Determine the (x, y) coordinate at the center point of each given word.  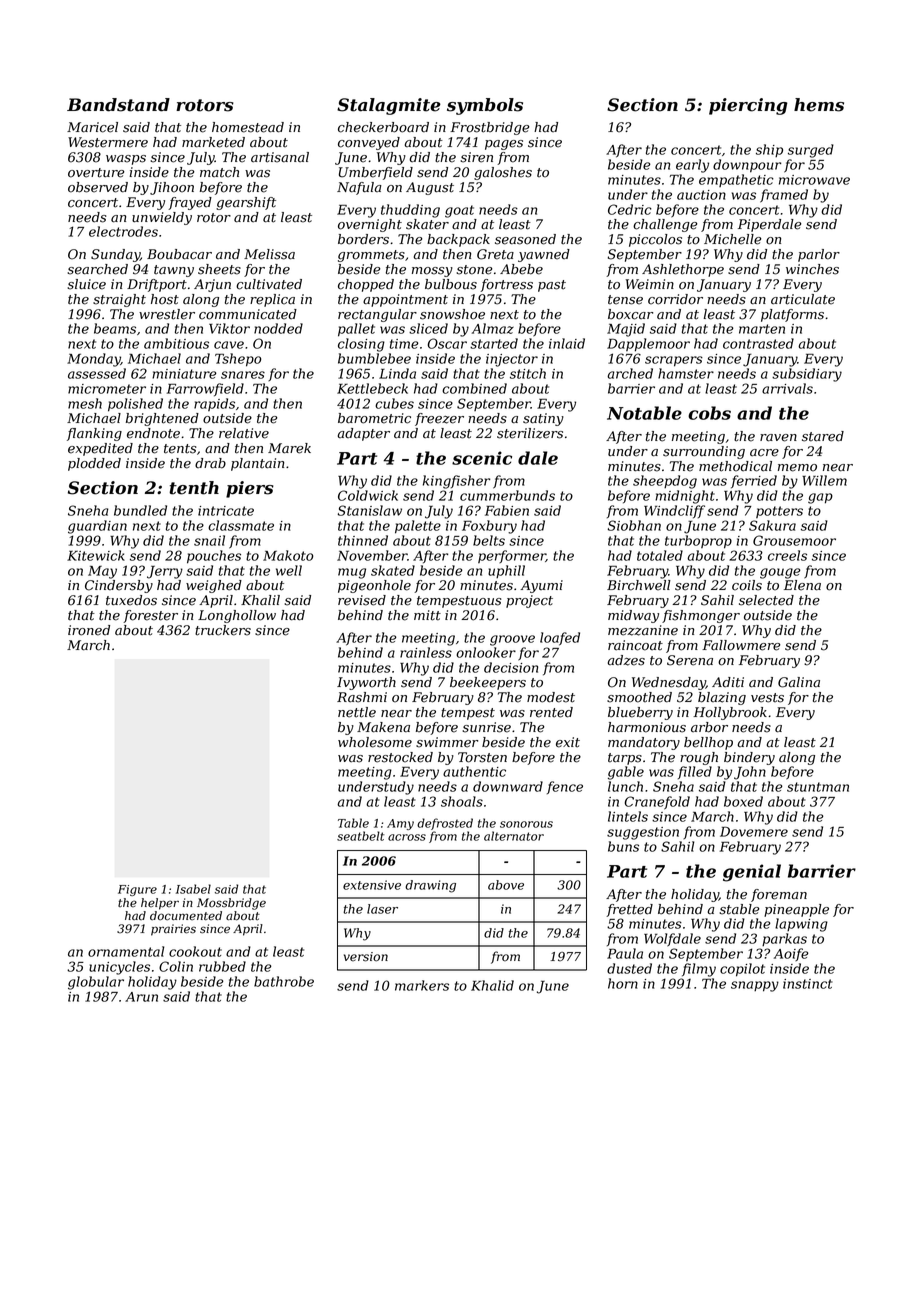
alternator (514, 836)
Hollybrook (730, 713)
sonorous (526, 824)
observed (98, 187)
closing (361, 345)
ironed (89, 630)
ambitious (176, 343)
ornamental (126, 951)
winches (812, 269)
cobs (709, 413)
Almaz (493, 328)
